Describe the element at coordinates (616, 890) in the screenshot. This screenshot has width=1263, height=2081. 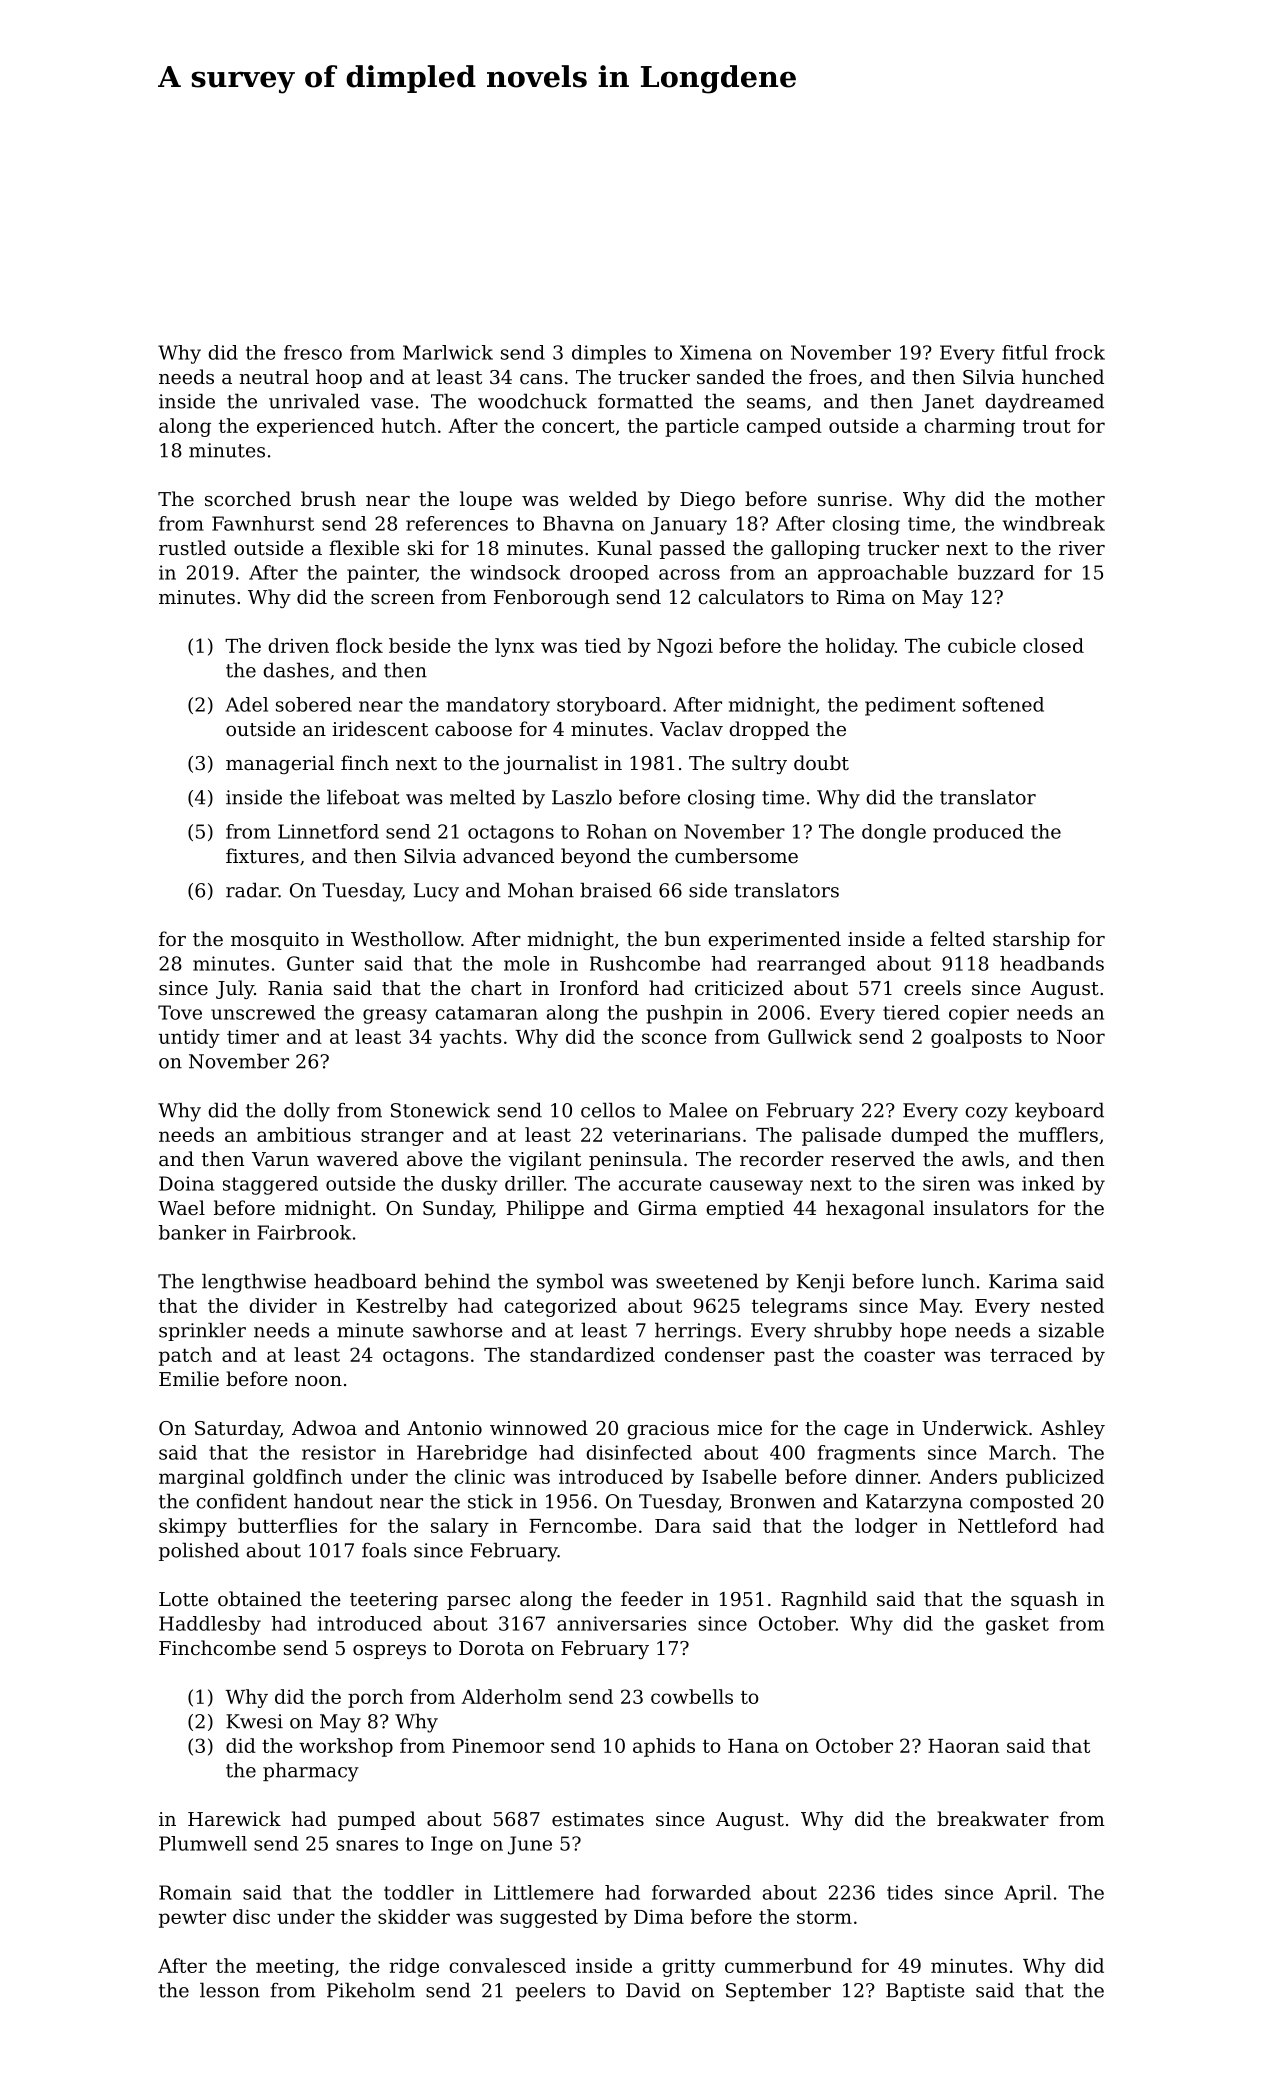
I see `braised` at that location.
